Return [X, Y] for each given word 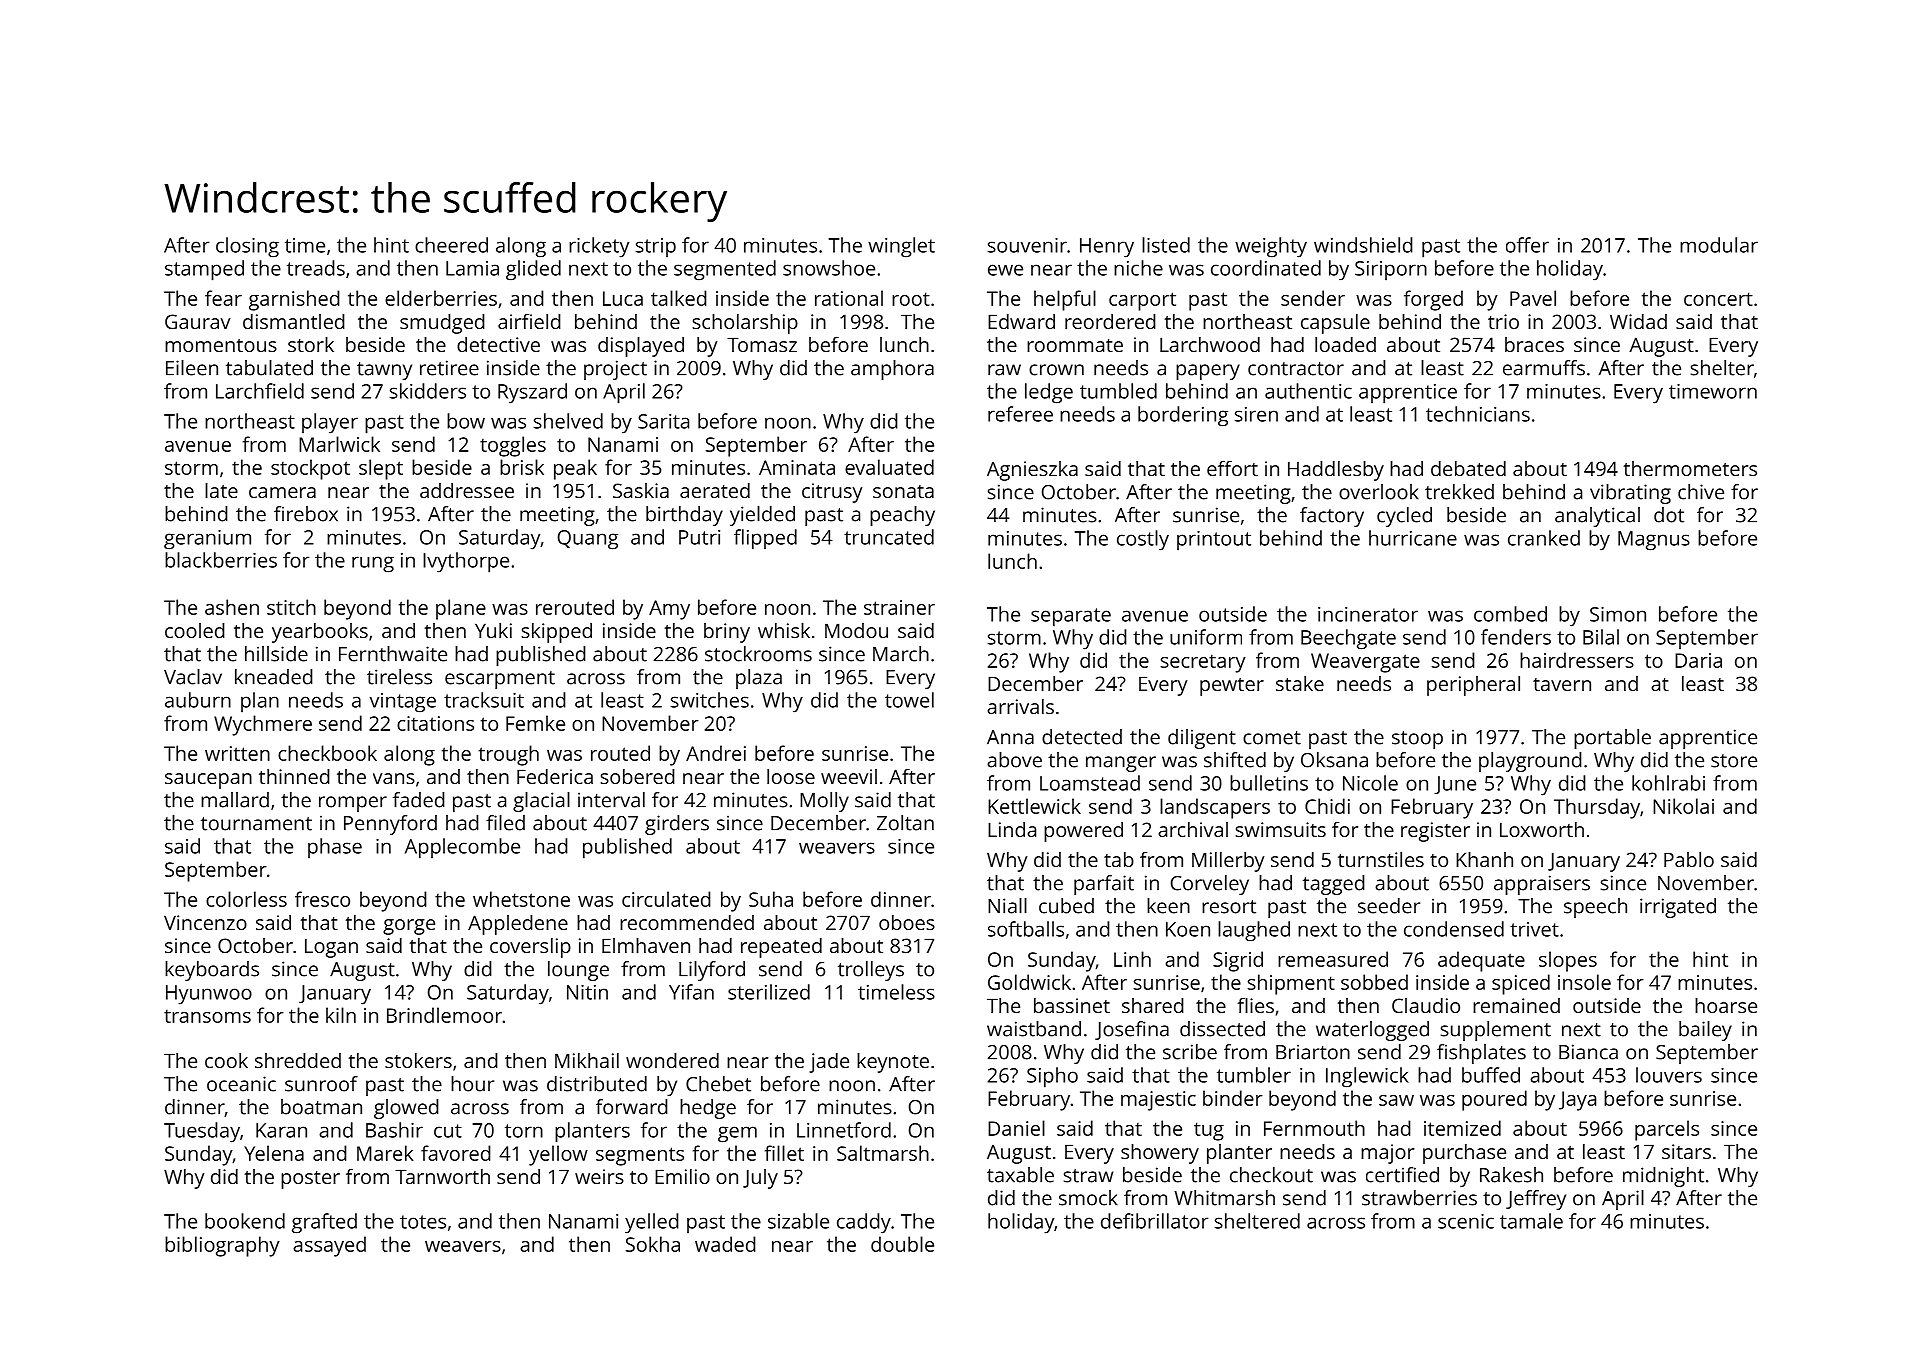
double [902, 1244]
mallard [235, 800]
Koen [1188, 929]
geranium [207, 540]
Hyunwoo [209, 995]
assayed [329, 1246]
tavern [1562, 684]
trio [1503, 321]
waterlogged [1372, 1031]
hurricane [1413, 538]
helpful [1065, 300]
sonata [903, 491]
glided [533, 270]
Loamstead [1090, 783]
